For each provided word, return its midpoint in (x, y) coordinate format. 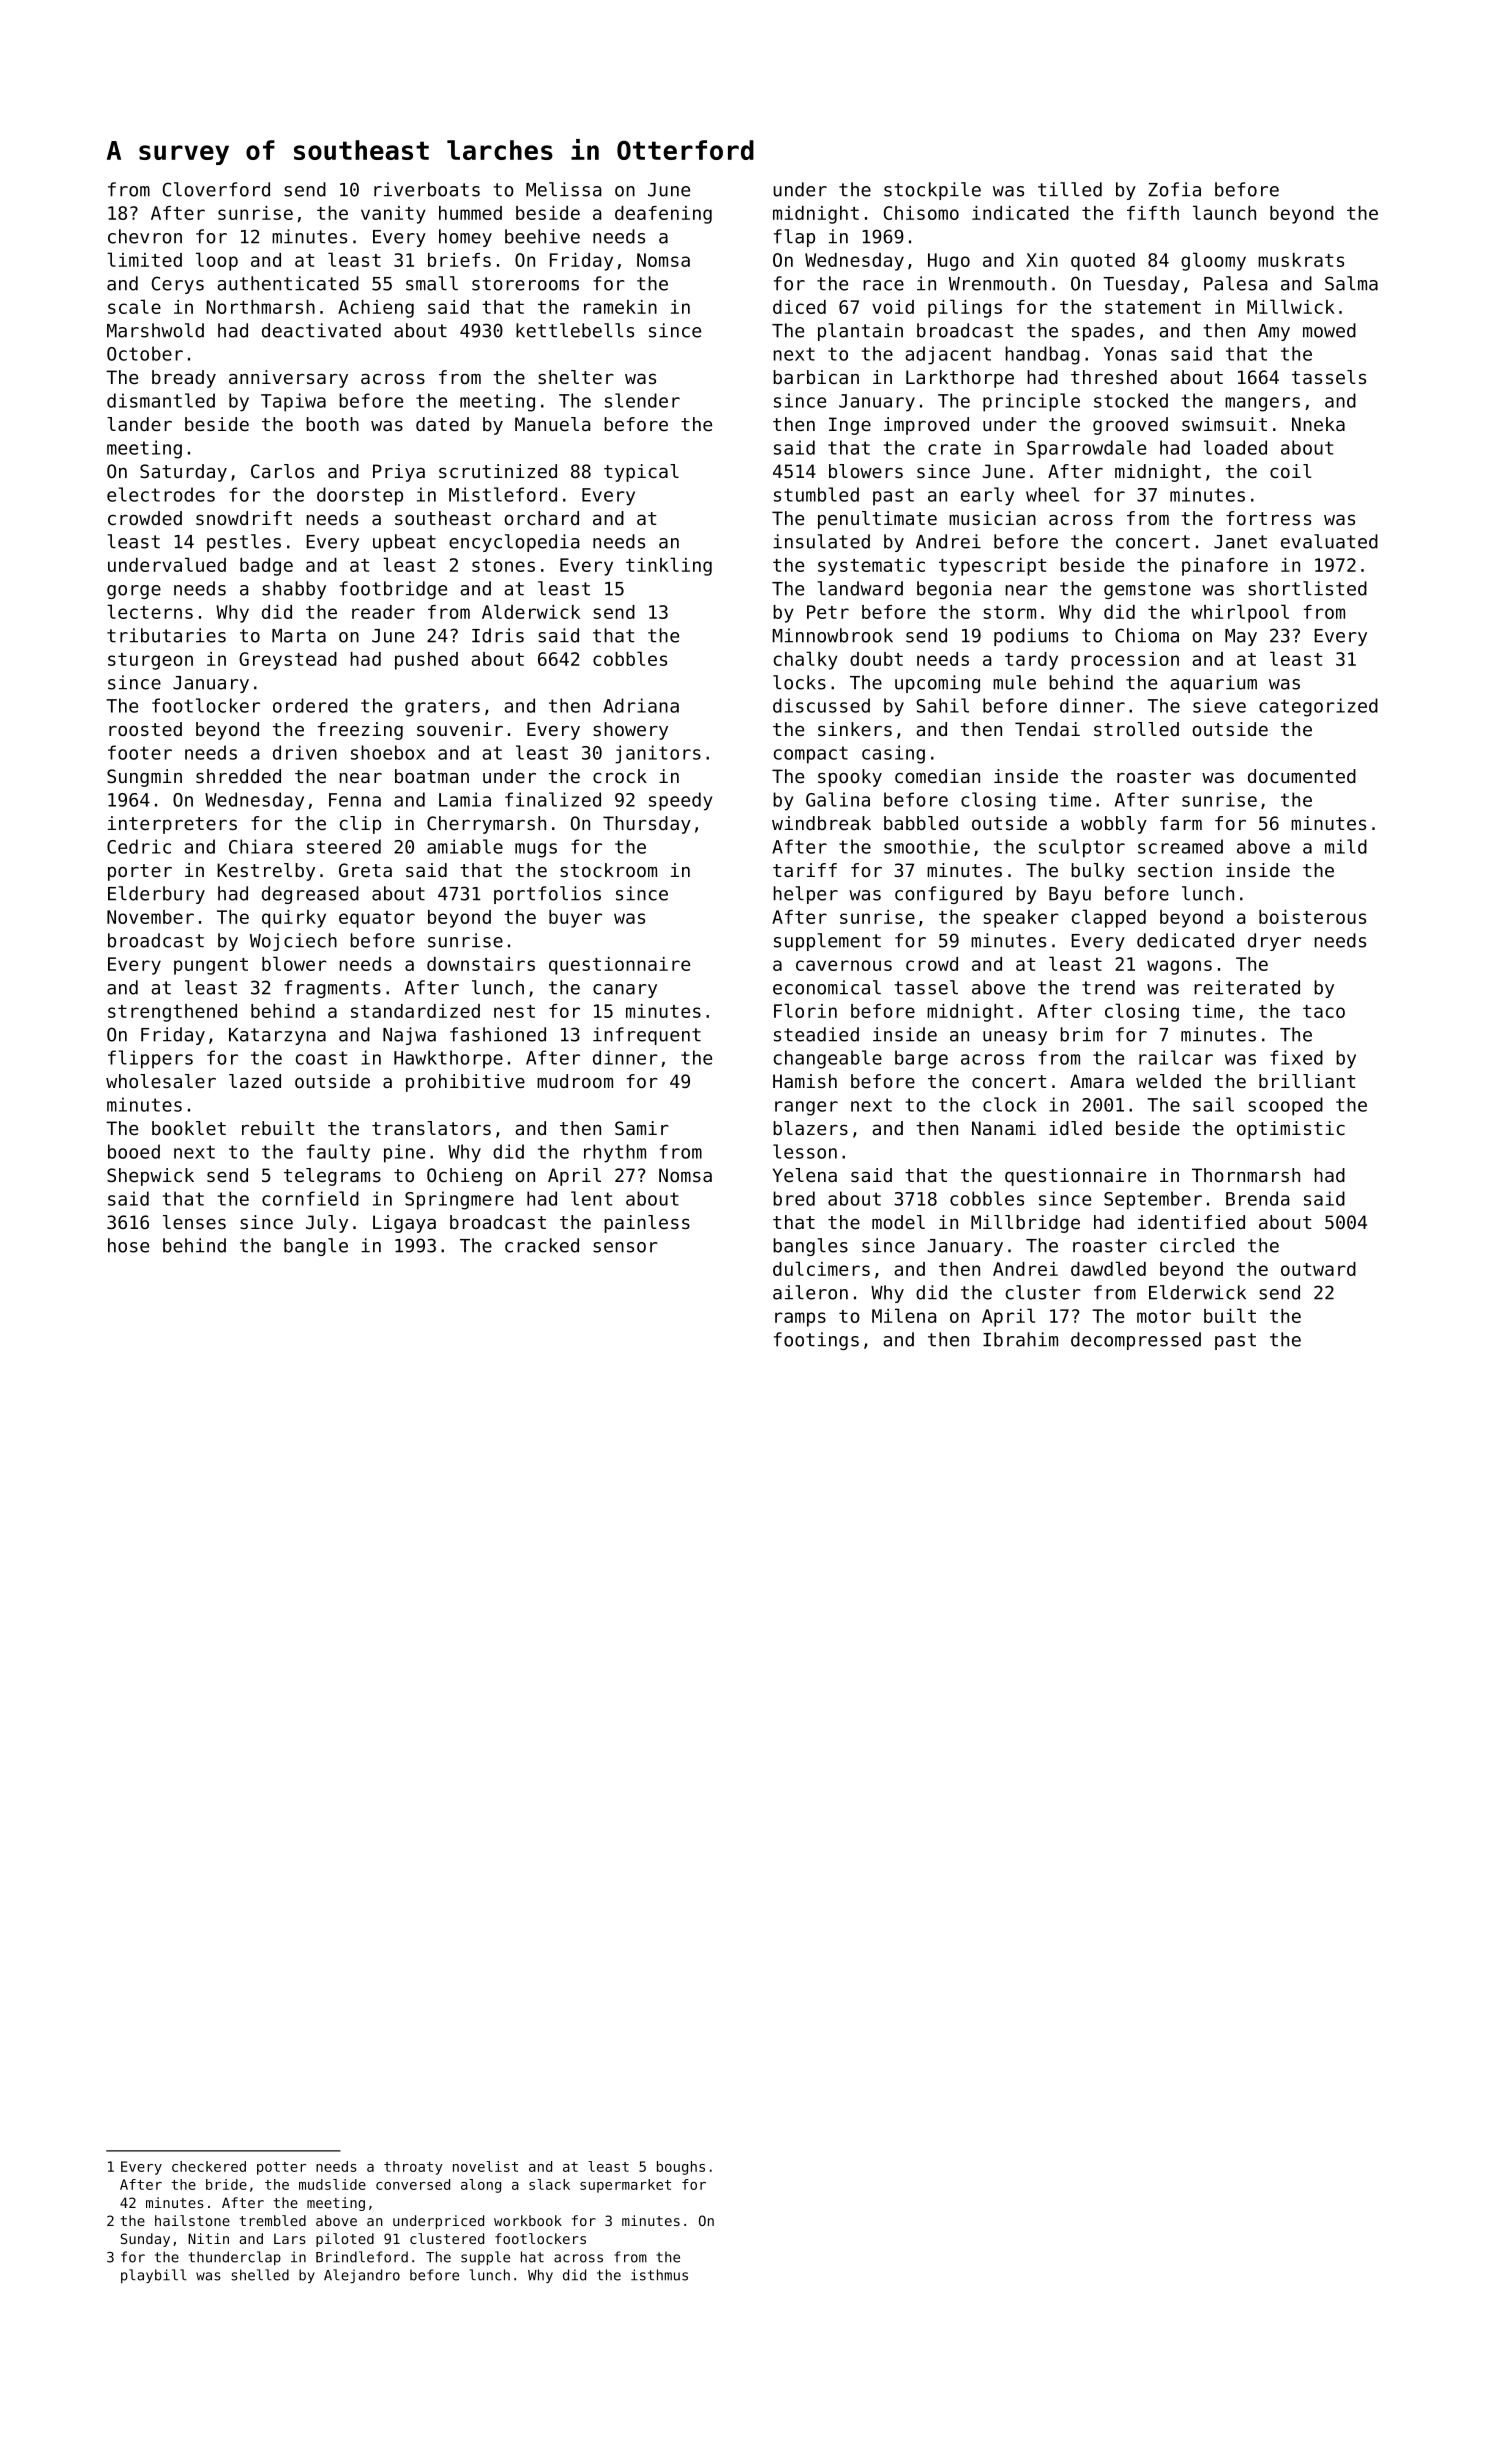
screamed (1180, 846)
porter (140, 872)
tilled (1070, 189)
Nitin (208, 2238)
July (327, 1224)
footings (816, 1341)
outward (1318, 1269)
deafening (663, 215)
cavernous (844, 965)
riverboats (427, 189)
